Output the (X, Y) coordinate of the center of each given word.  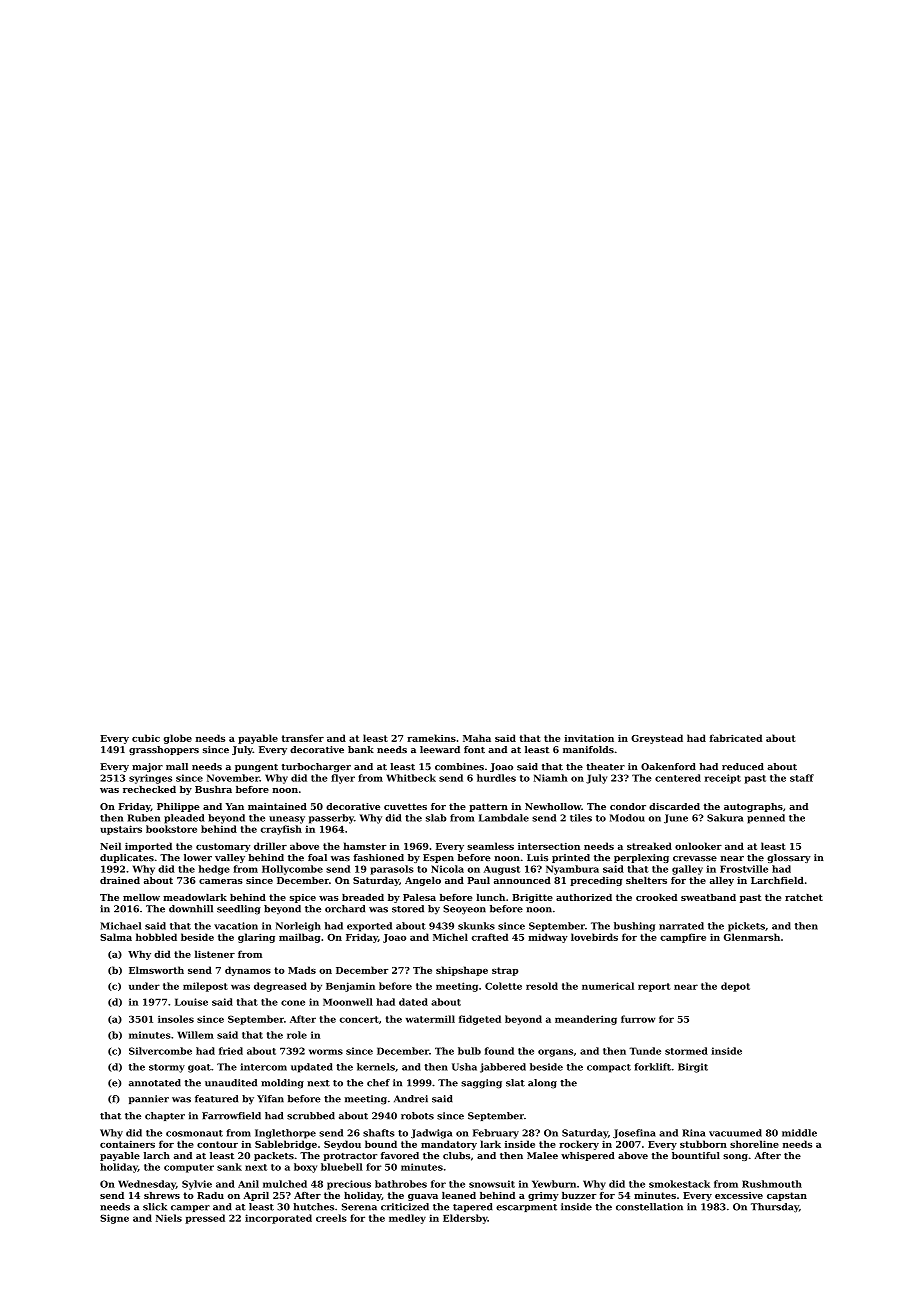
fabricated (736, 738)
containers (127, 1144)
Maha (477, 738)
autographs (753, 807)
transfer (303, 738)
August (502, 870)
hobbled (156, 937)
